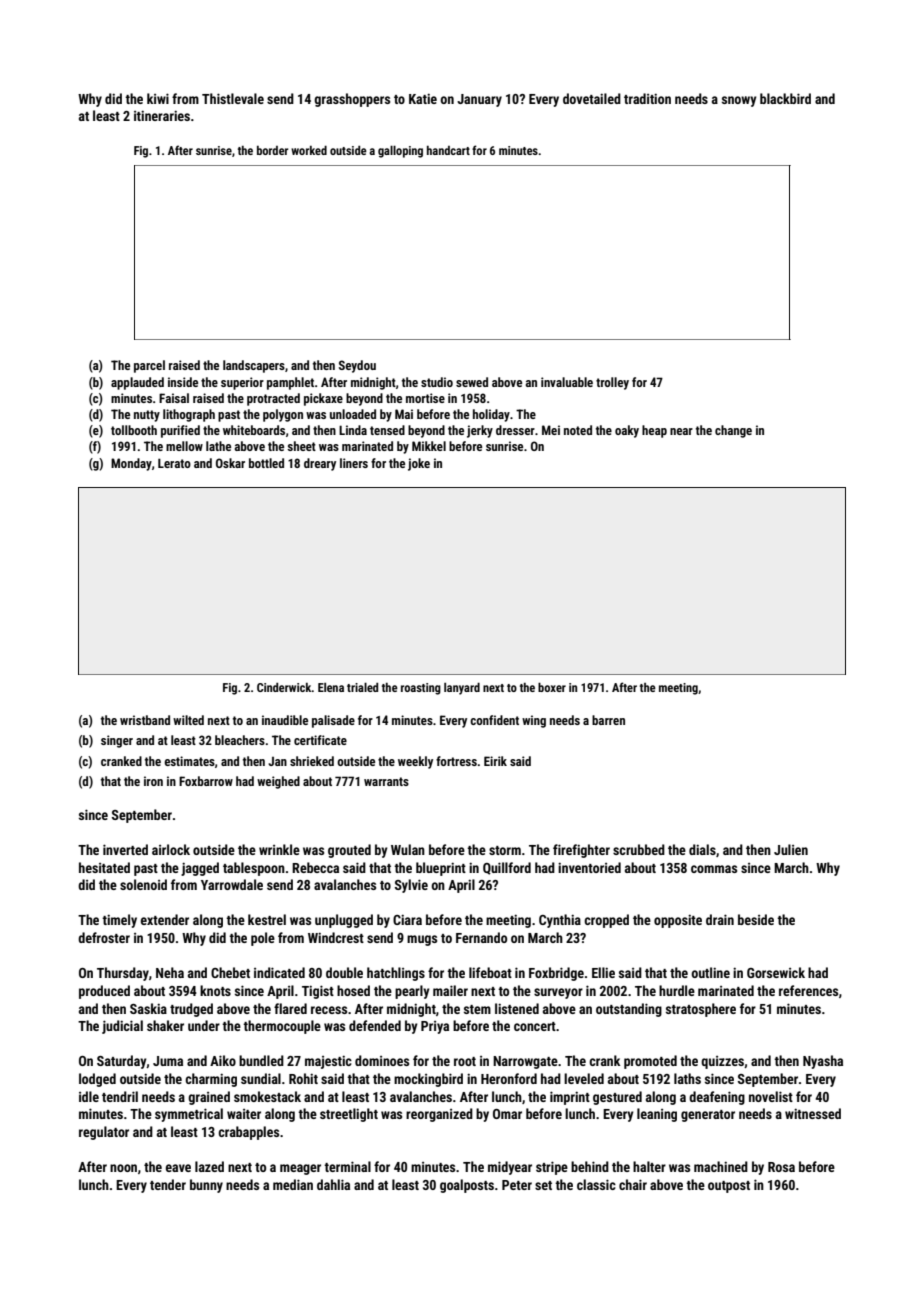 Image resolution: width=924 pixels, height=1308 pixels. What do you see at coordinates (552, 687) in the screenshot?
I see `boxer` at bounding box center [552, 687].
